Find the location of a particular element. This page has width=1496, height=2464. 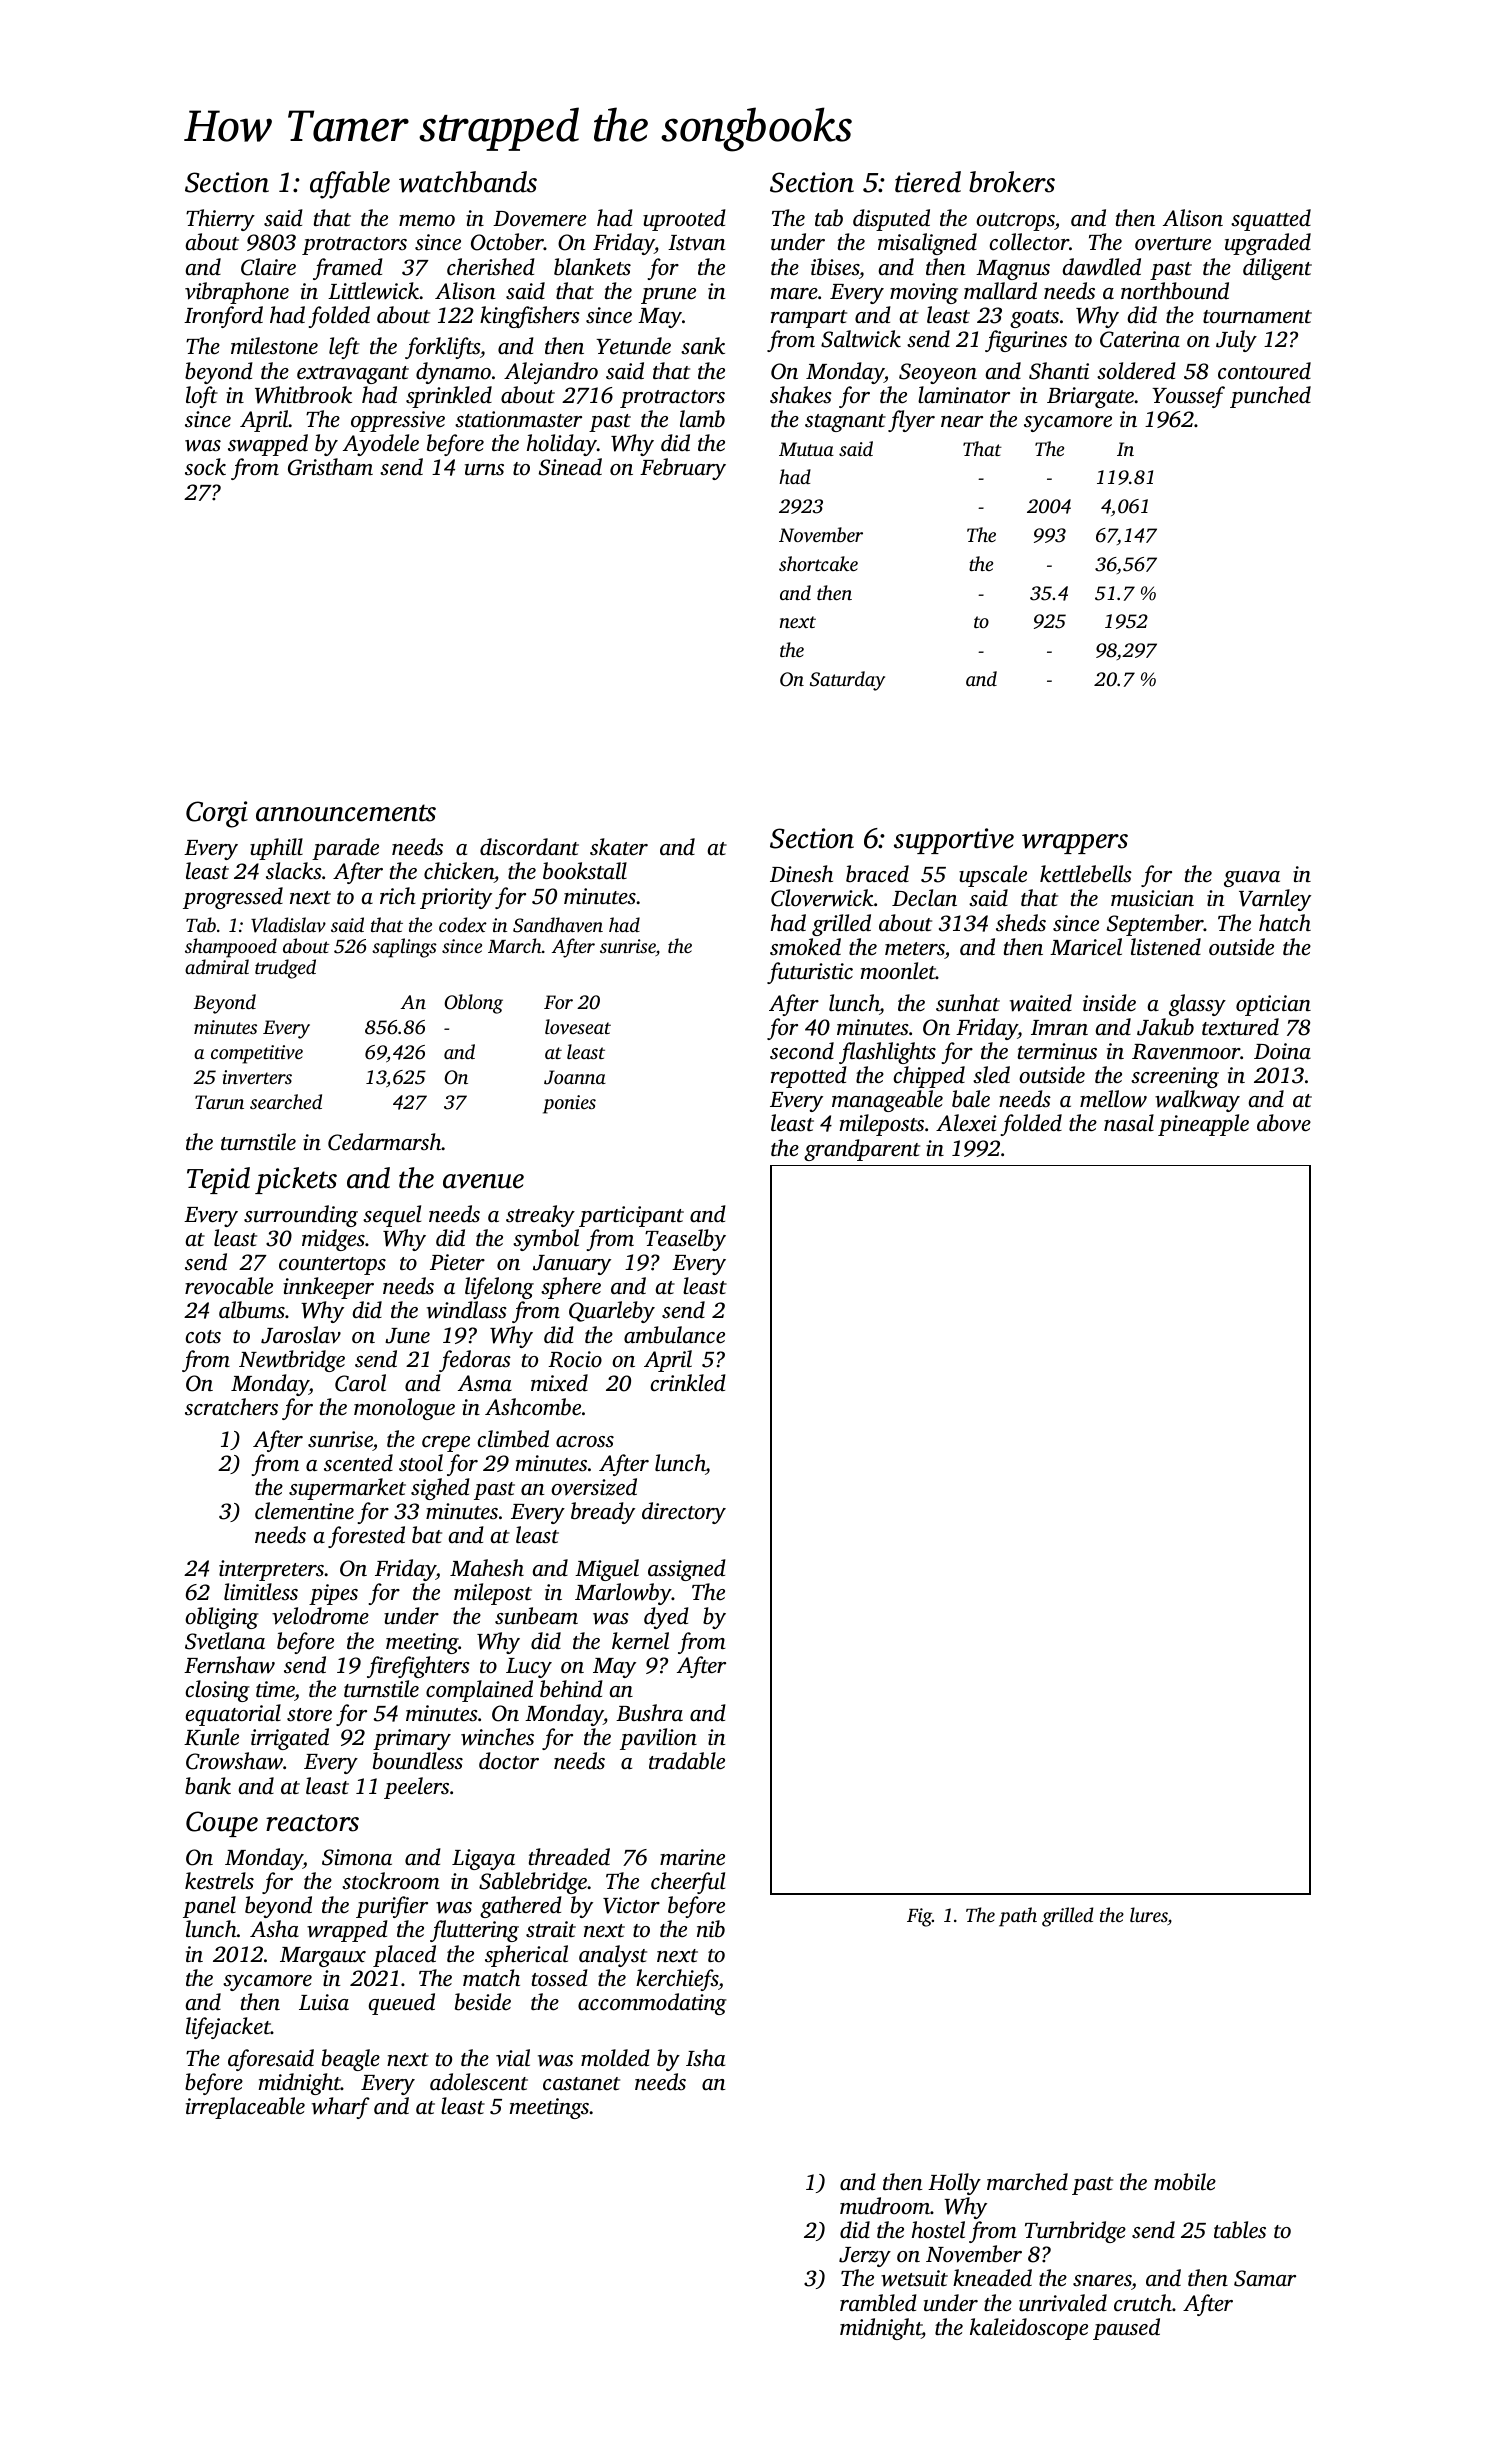

lures is located at coordinates (1149, 1916).
